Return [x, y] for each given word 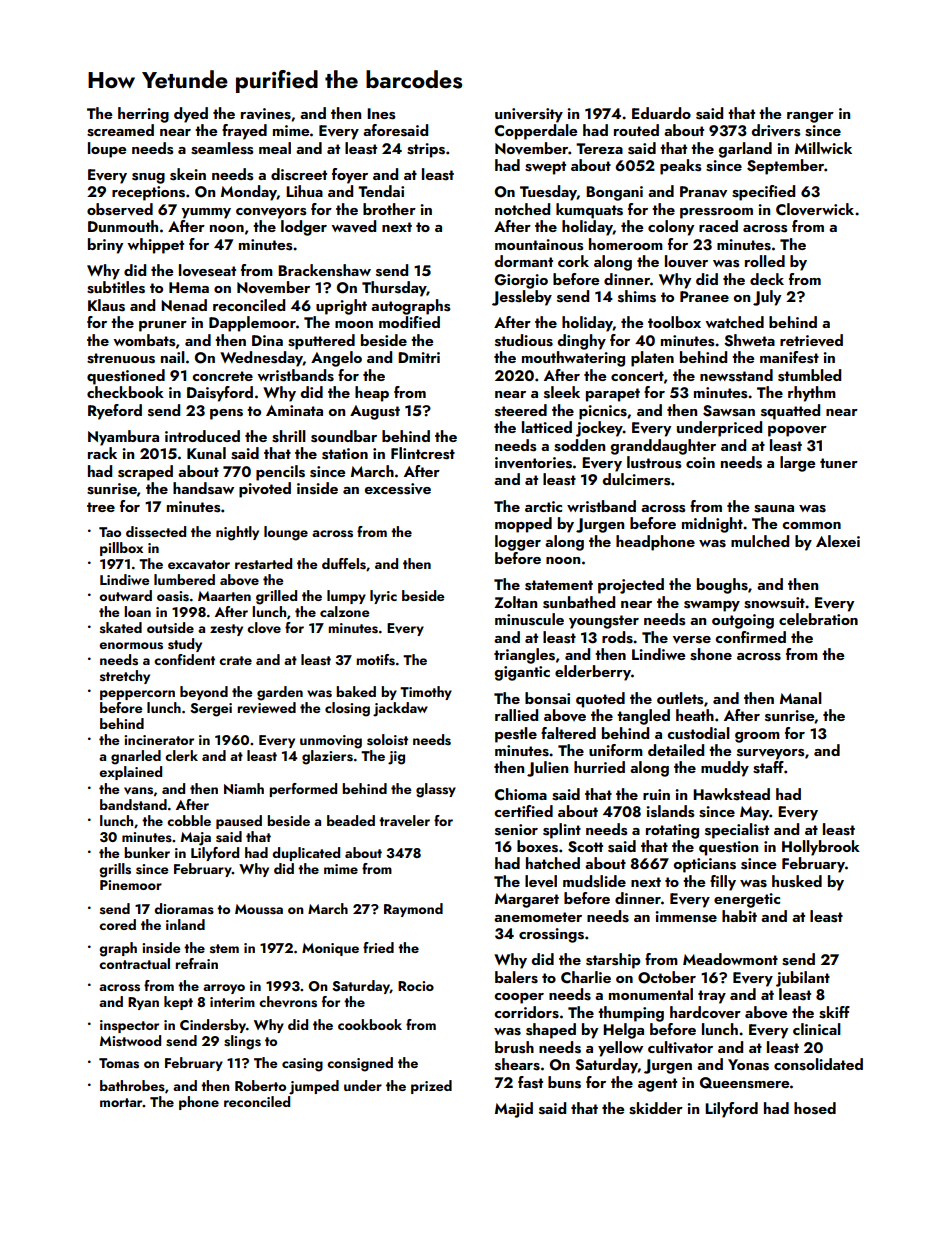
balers [516, 977]
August [375, 412]
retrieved [811, 340]
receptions [148, 193]
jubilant [803, 979]
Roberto [260, 1085]
